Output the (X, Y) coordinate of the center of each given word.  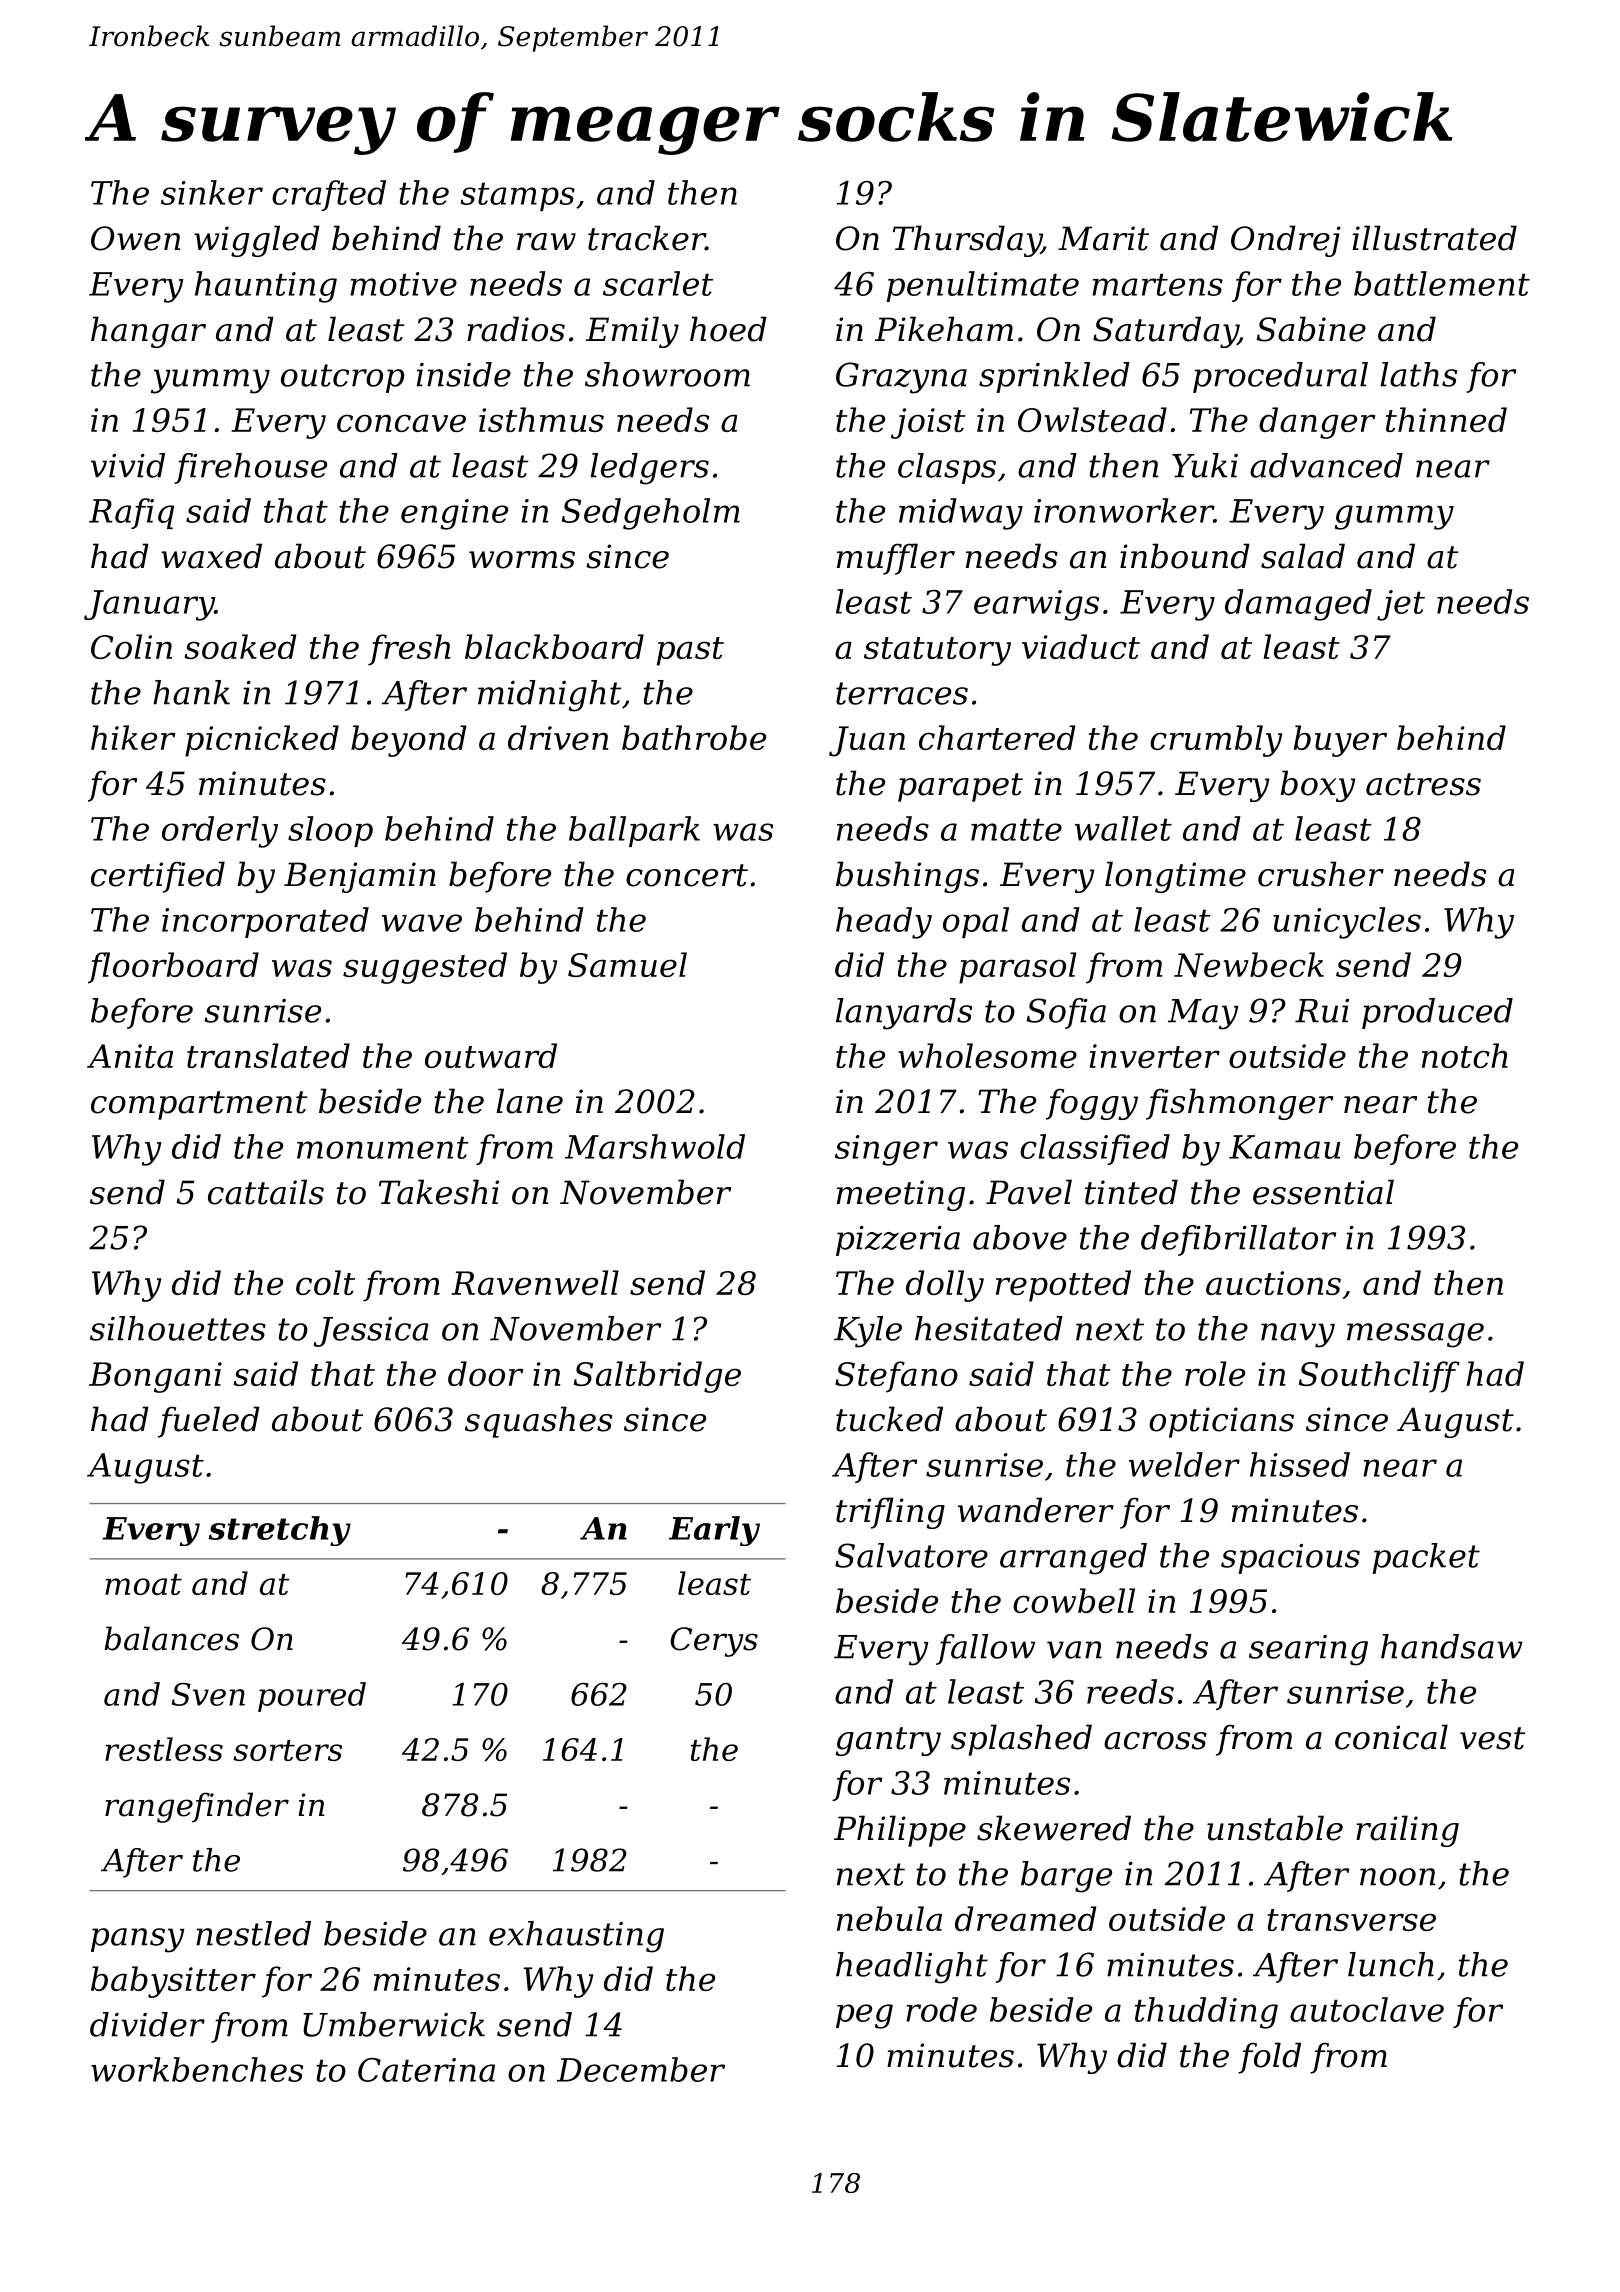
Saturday (1165, 332)
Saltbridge (657, 1377)
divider (147, 2024)
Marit (1103, 238)
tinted (1131, 1192)
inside (464, 374)
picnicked (262, 741)
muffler (896, 559)
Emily (632, 332)
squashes (538, 1422)
